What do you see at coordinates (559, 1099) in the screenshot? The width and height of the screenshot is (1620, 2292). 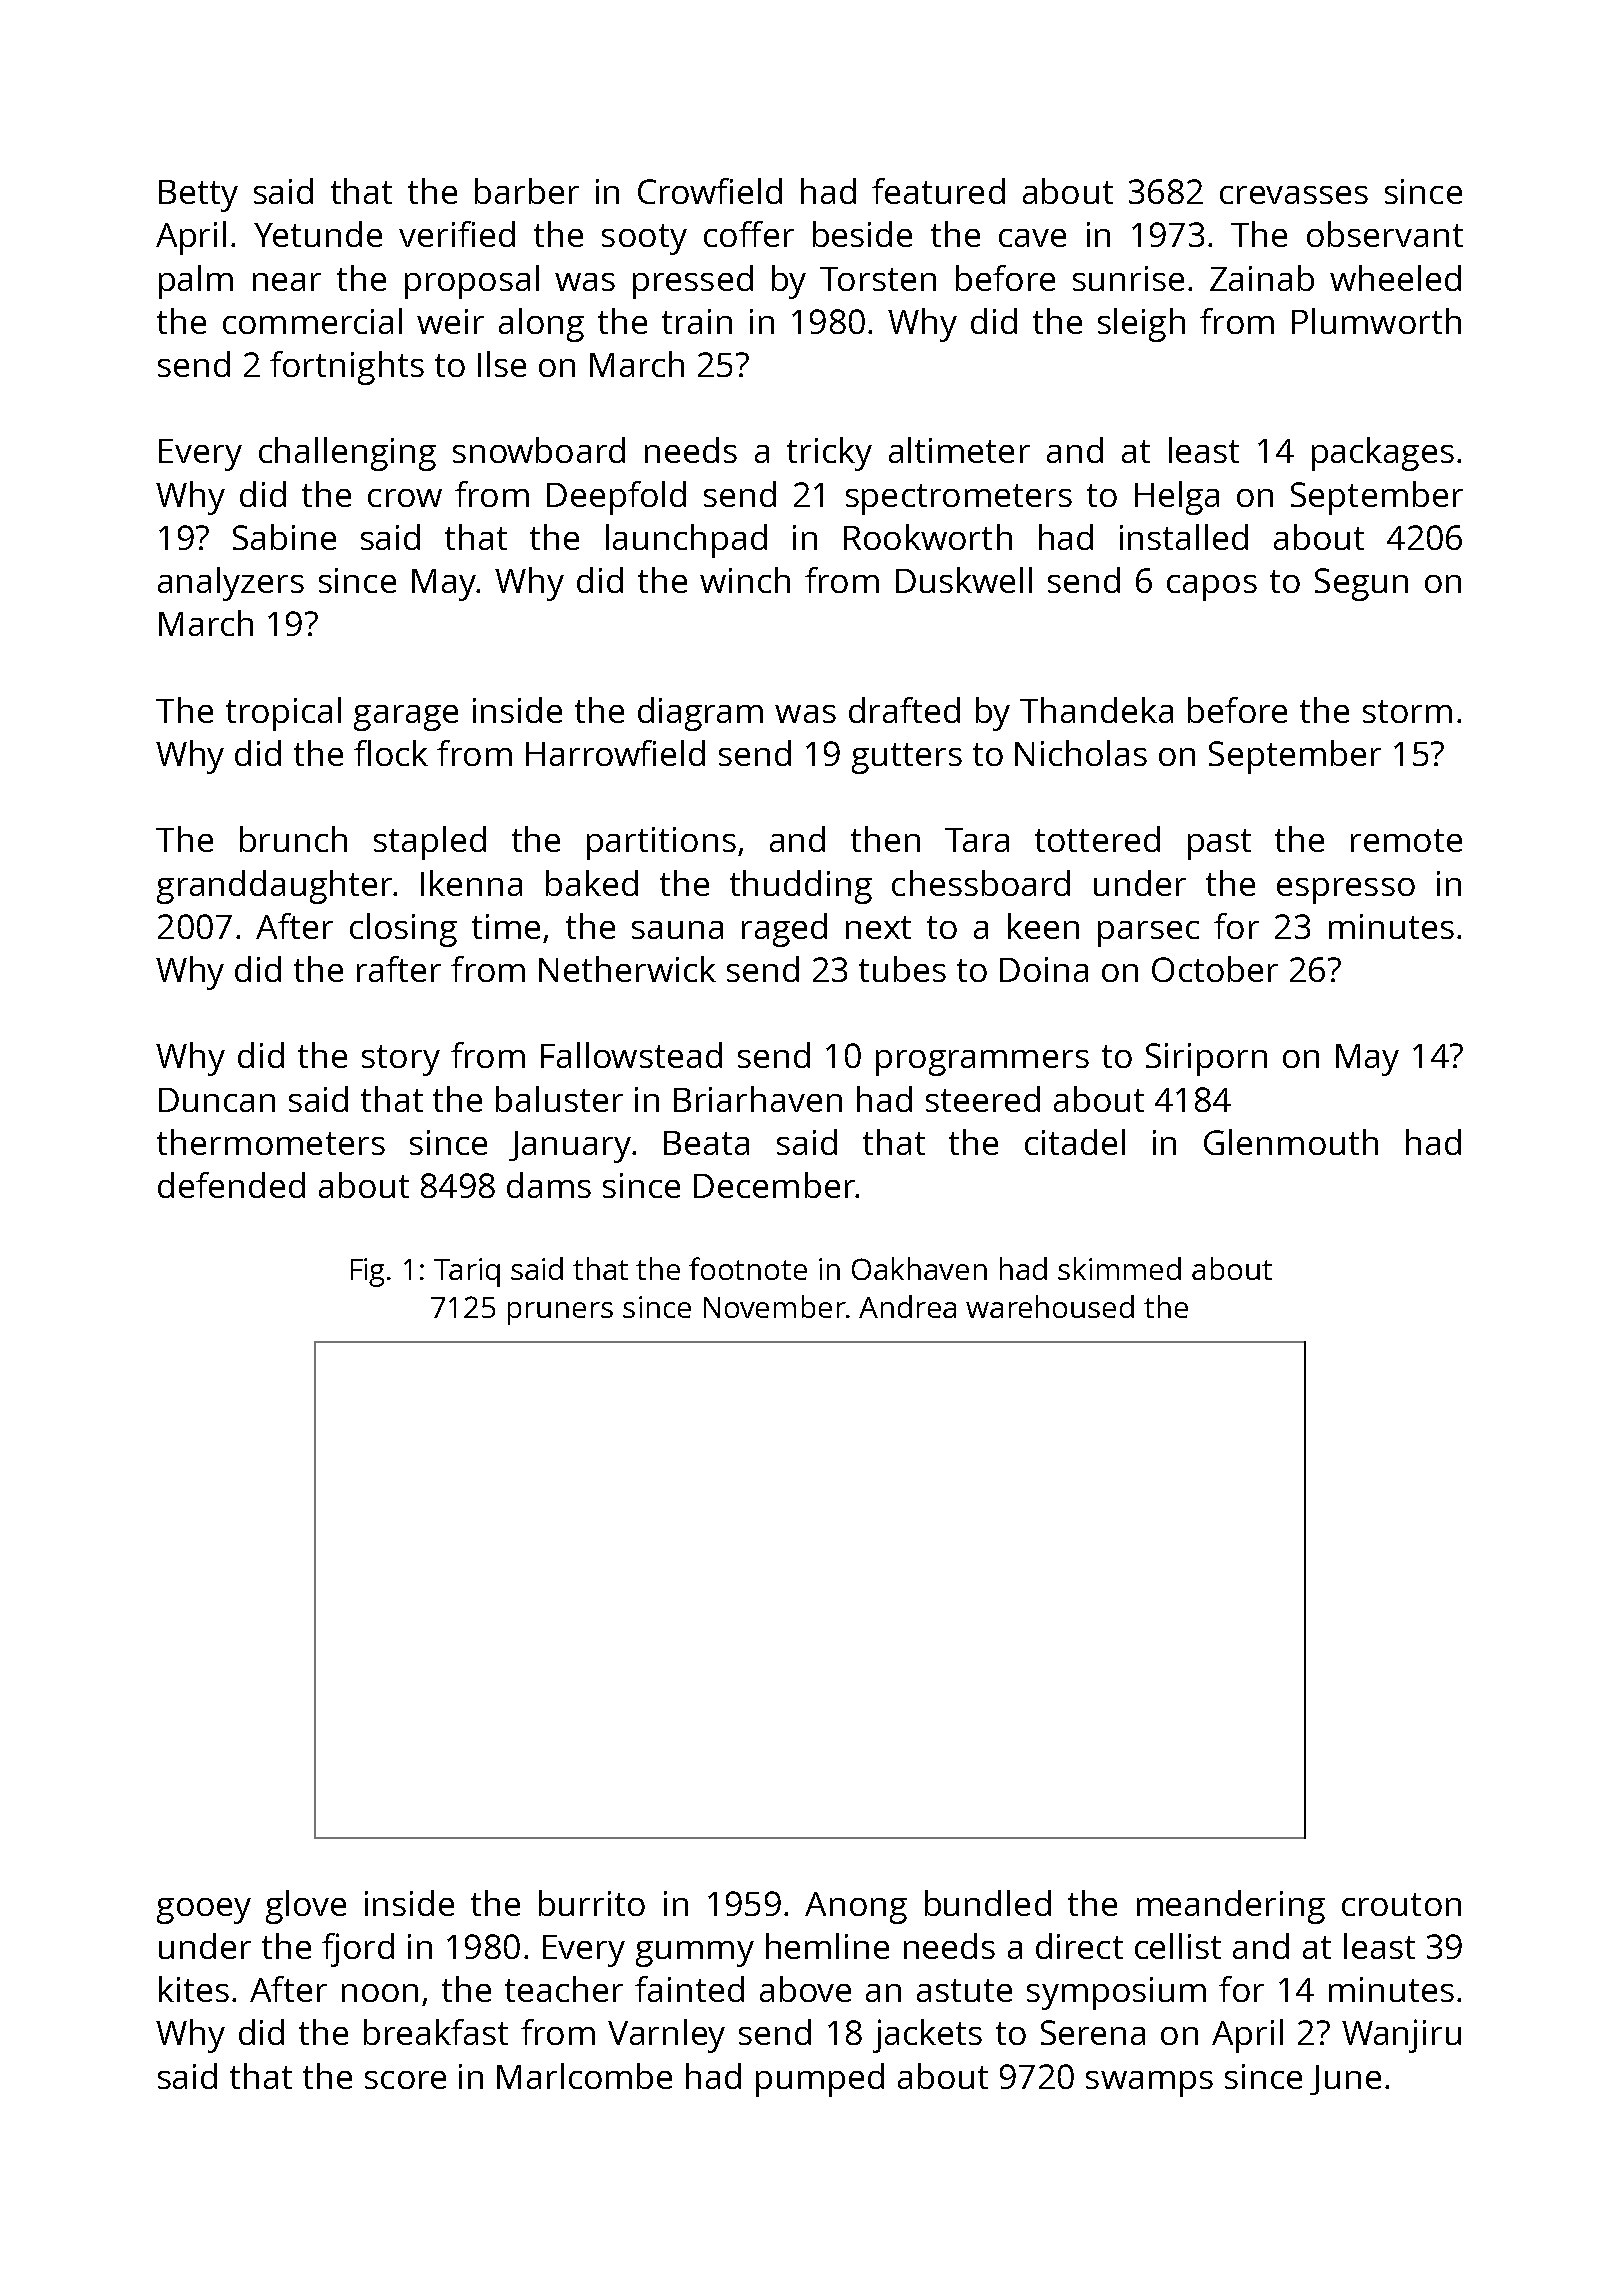 I see `baluster` at bounding box center [559, 1099].
